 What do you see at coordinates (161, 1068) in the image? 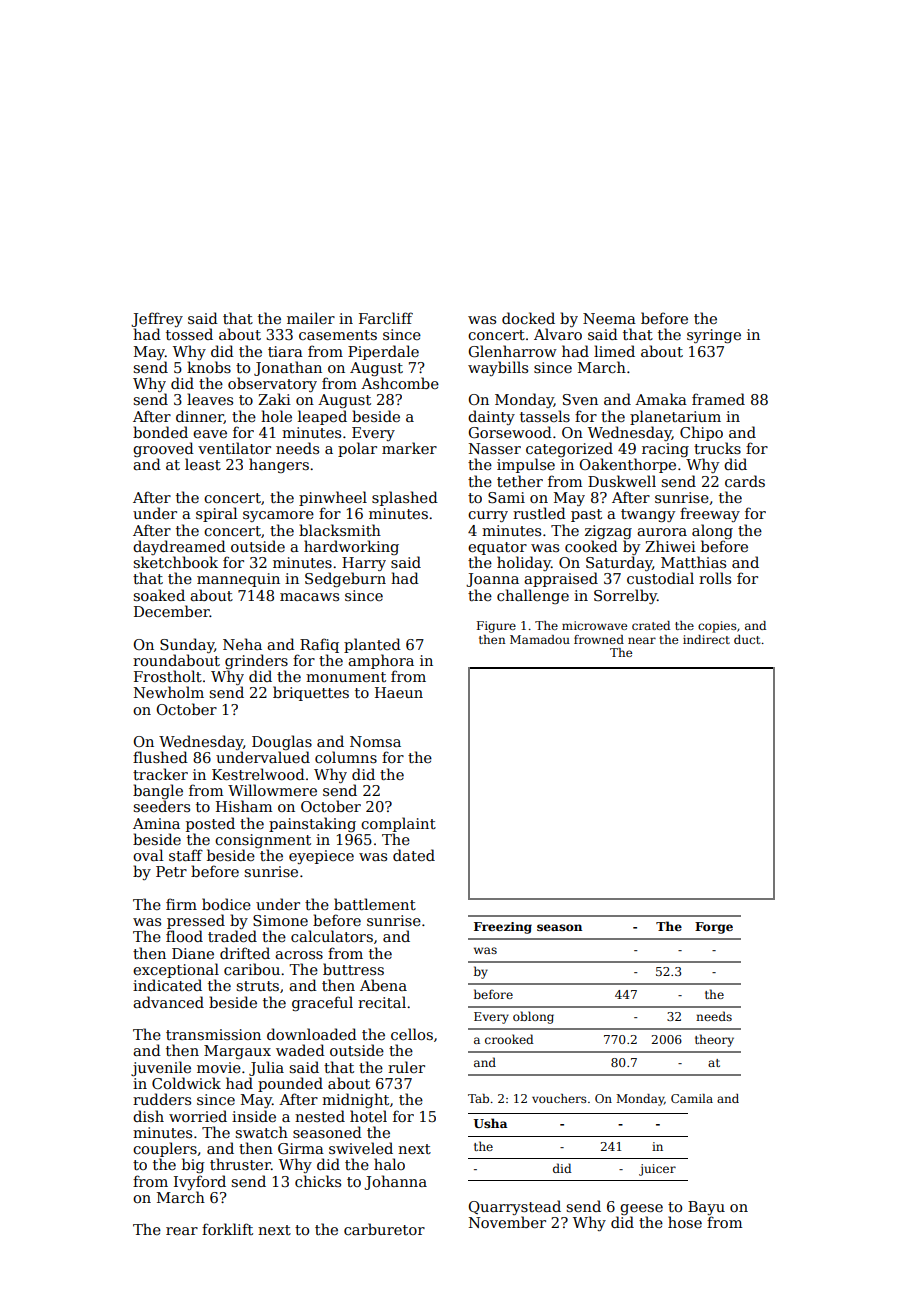
I see `juvenile` at bounding box center [161, 1068].
